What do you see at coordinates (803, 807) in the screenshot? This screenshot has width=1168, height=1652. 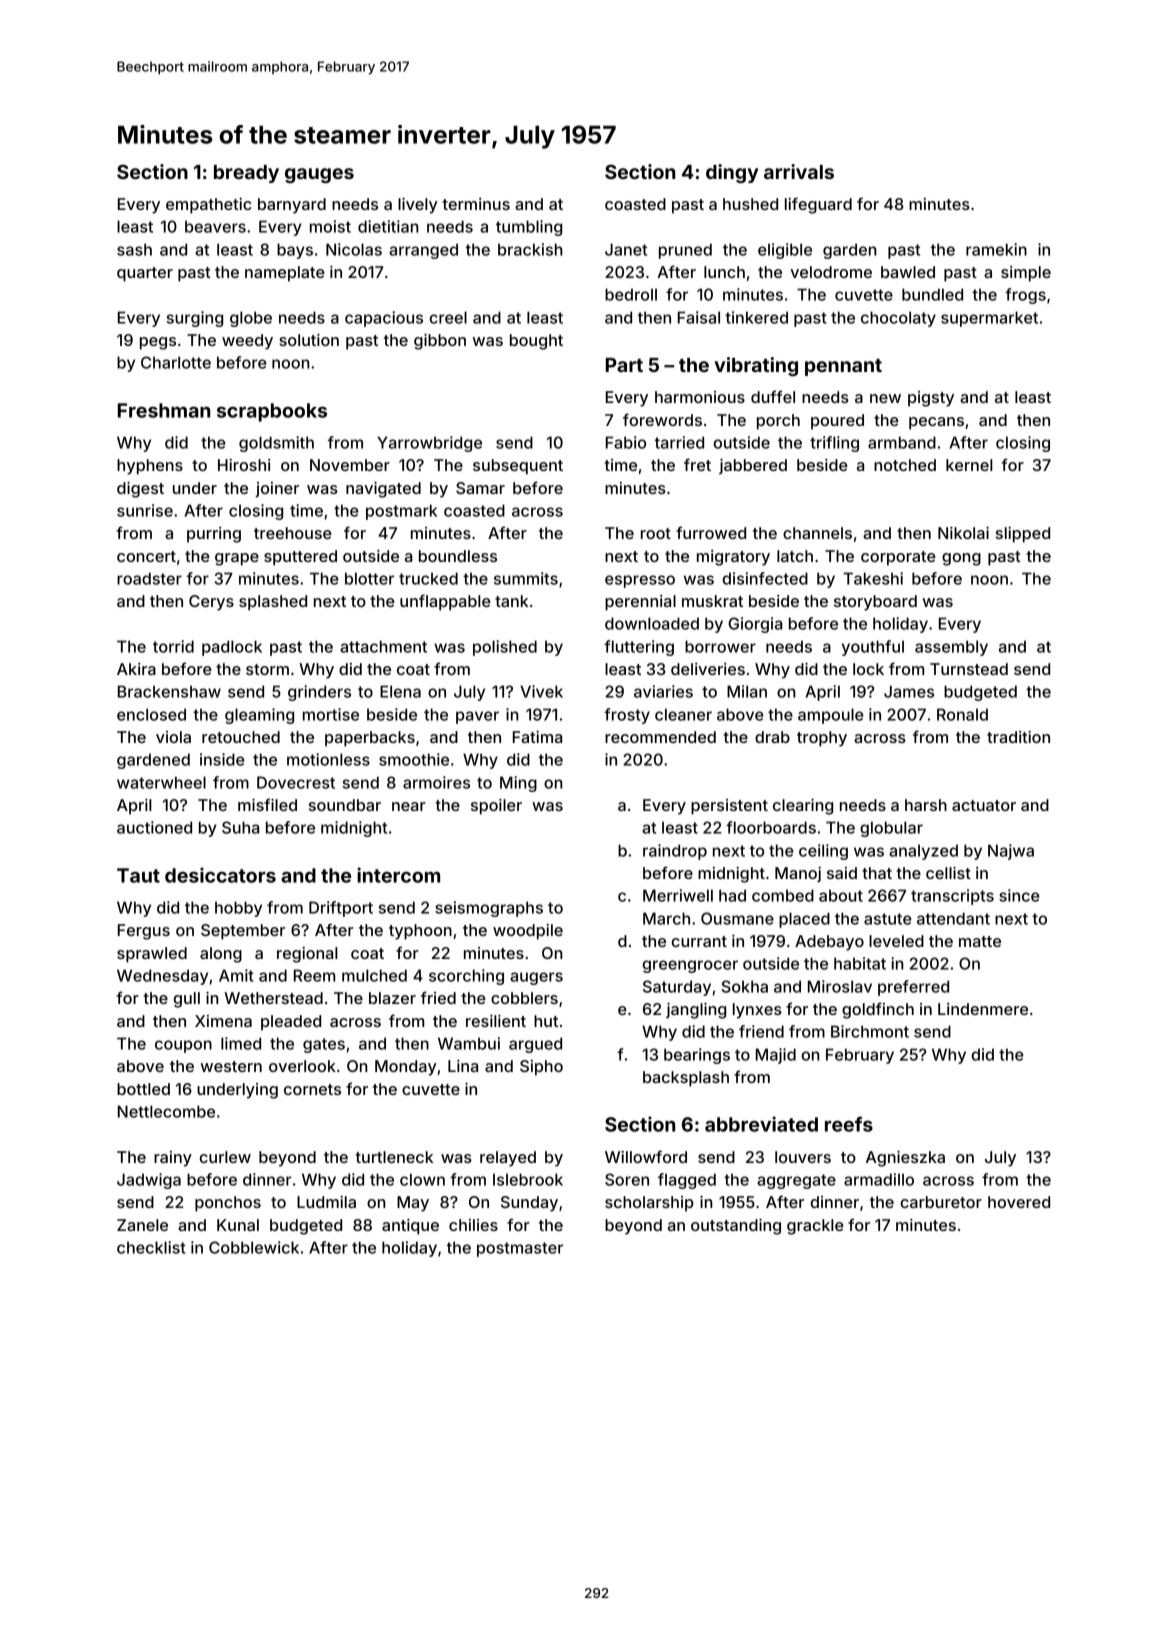 I see `clearing` at bounding box center [803, 807].
